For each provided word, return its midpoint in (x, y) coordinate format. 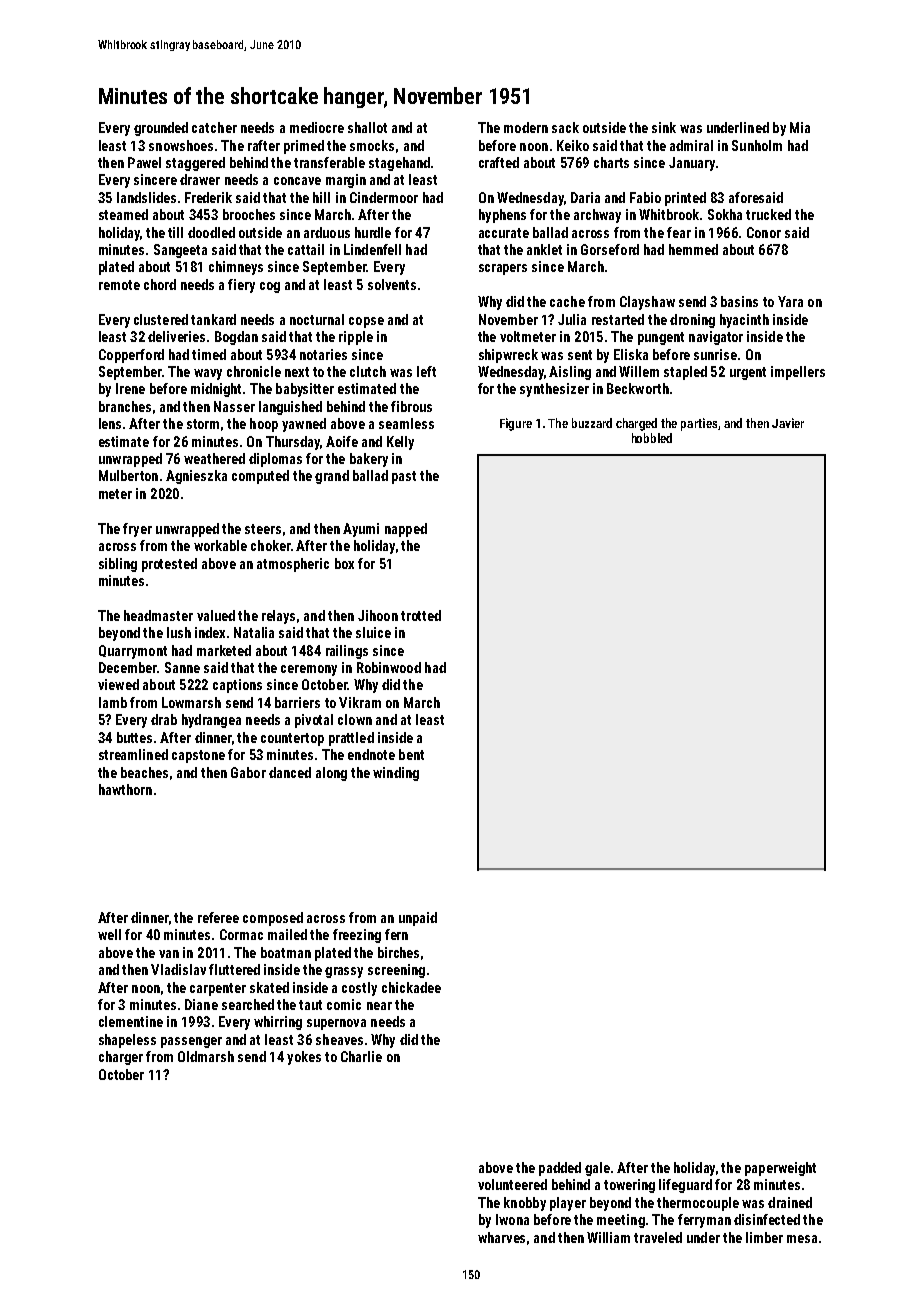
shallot (367, 127)
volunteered (512, 1184)
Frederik (208, 197)
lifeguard (685, 1186)
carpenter (218, 989)
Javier (788, 423)
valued (216, 615)
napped (406, 530)
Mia (800, 127)
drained (790, 1202)
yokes (304, 1058)
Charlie (361, 1056)
